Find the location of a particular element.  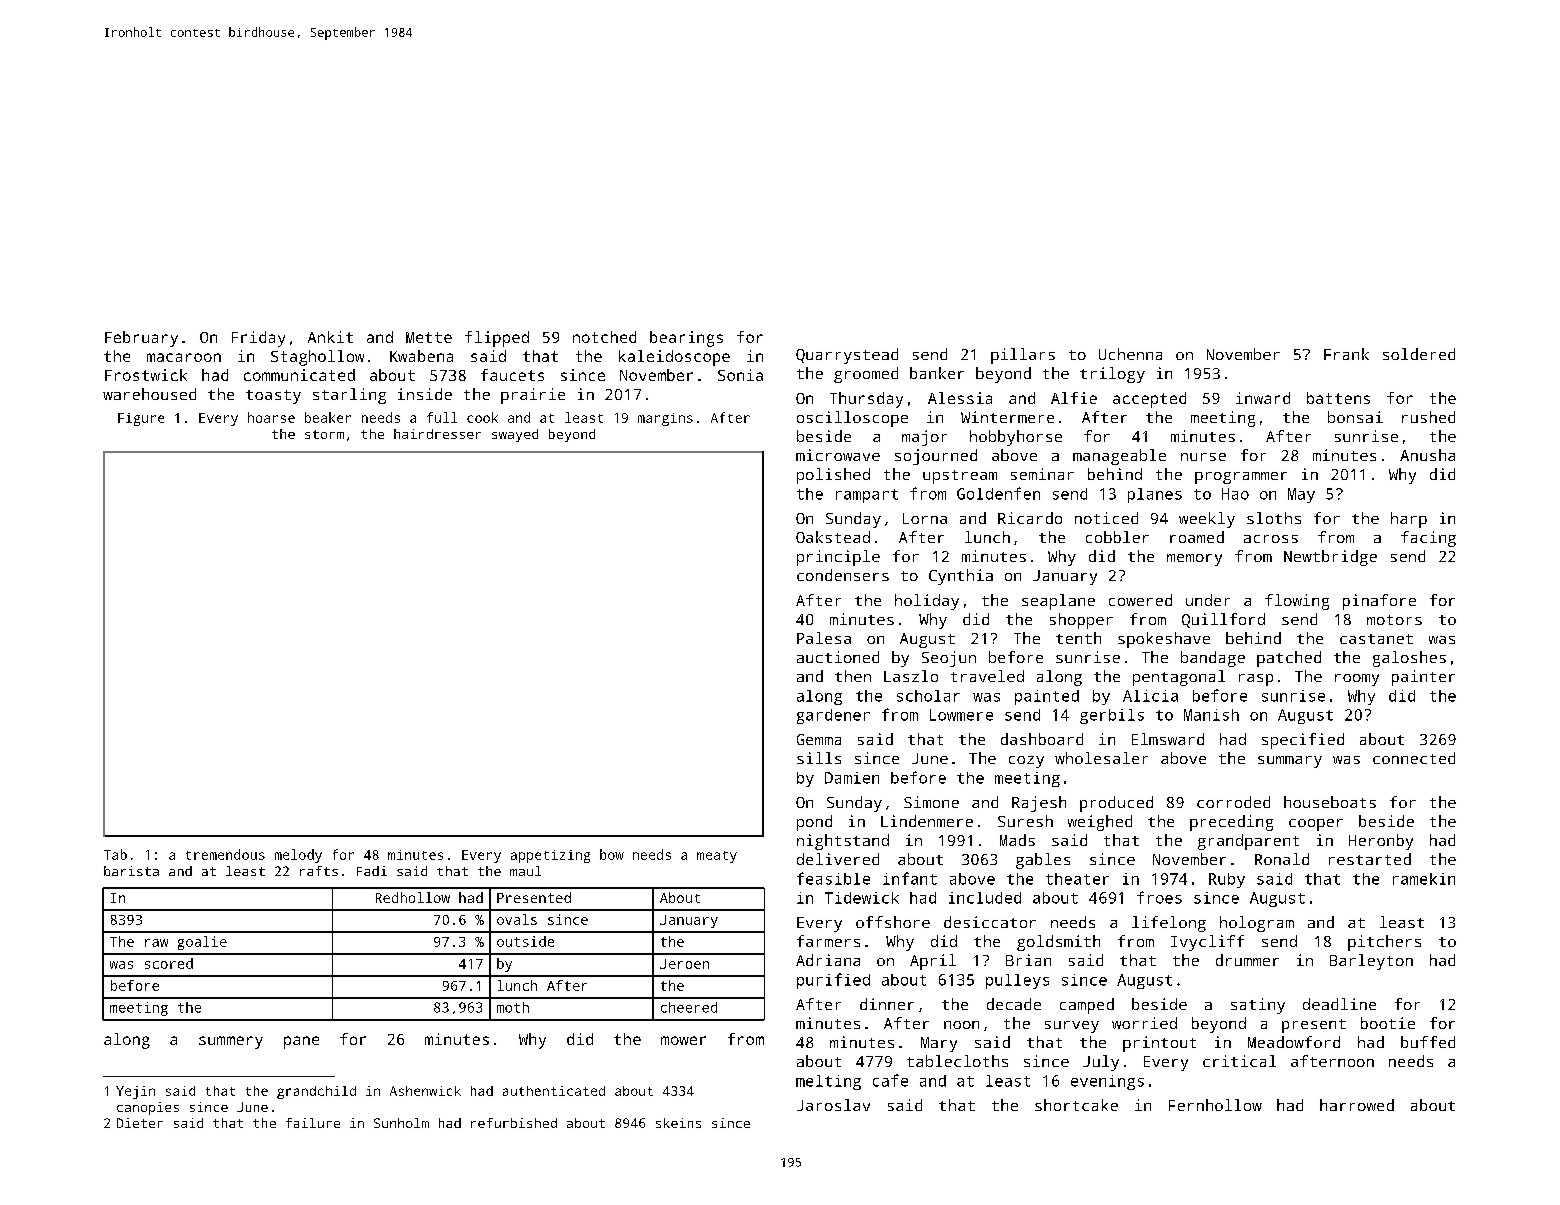

February is located at coordinates (141, 339).
